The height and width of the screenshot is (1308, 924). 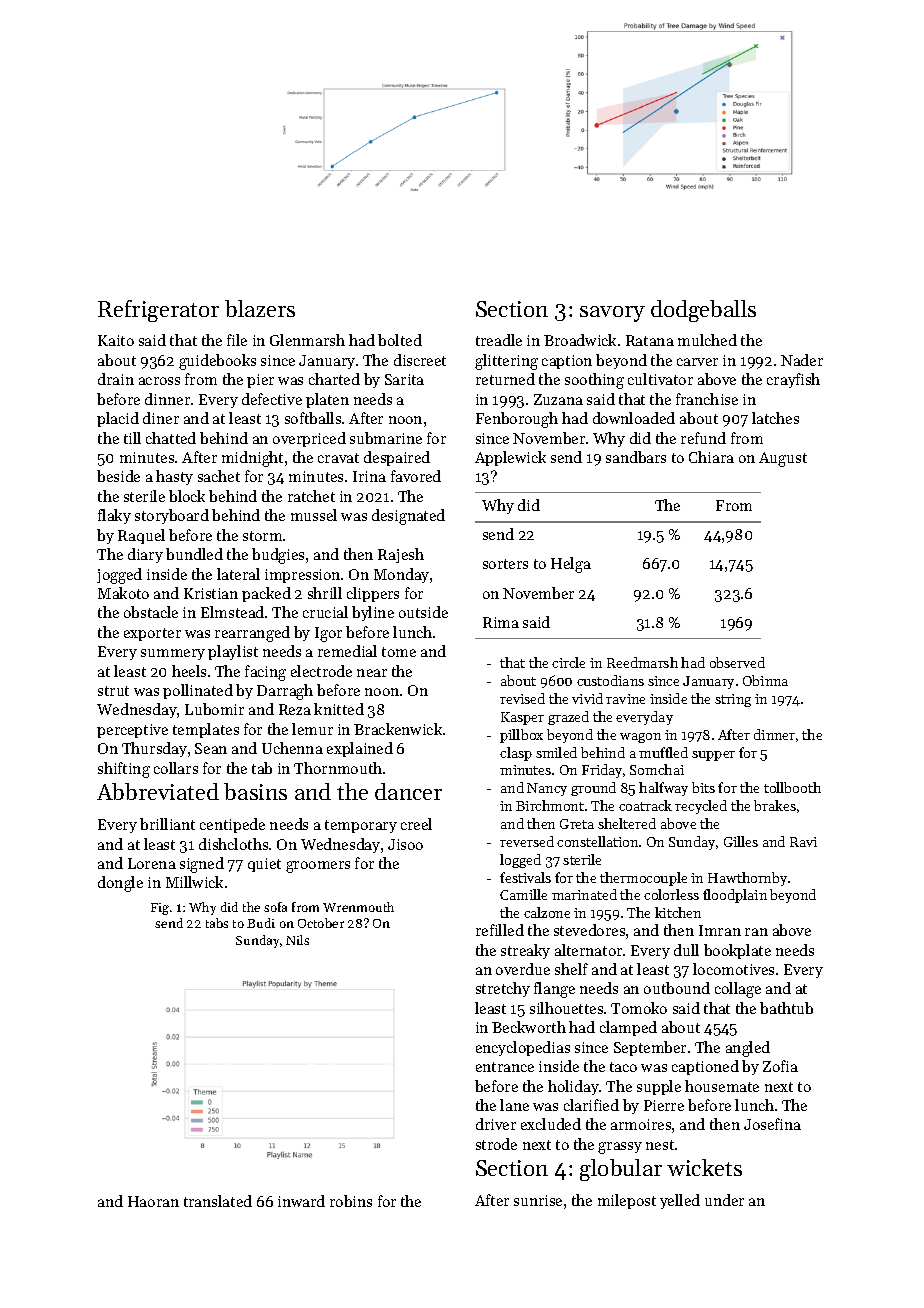 I want to click on outbound, so click(x=677, y=988).
